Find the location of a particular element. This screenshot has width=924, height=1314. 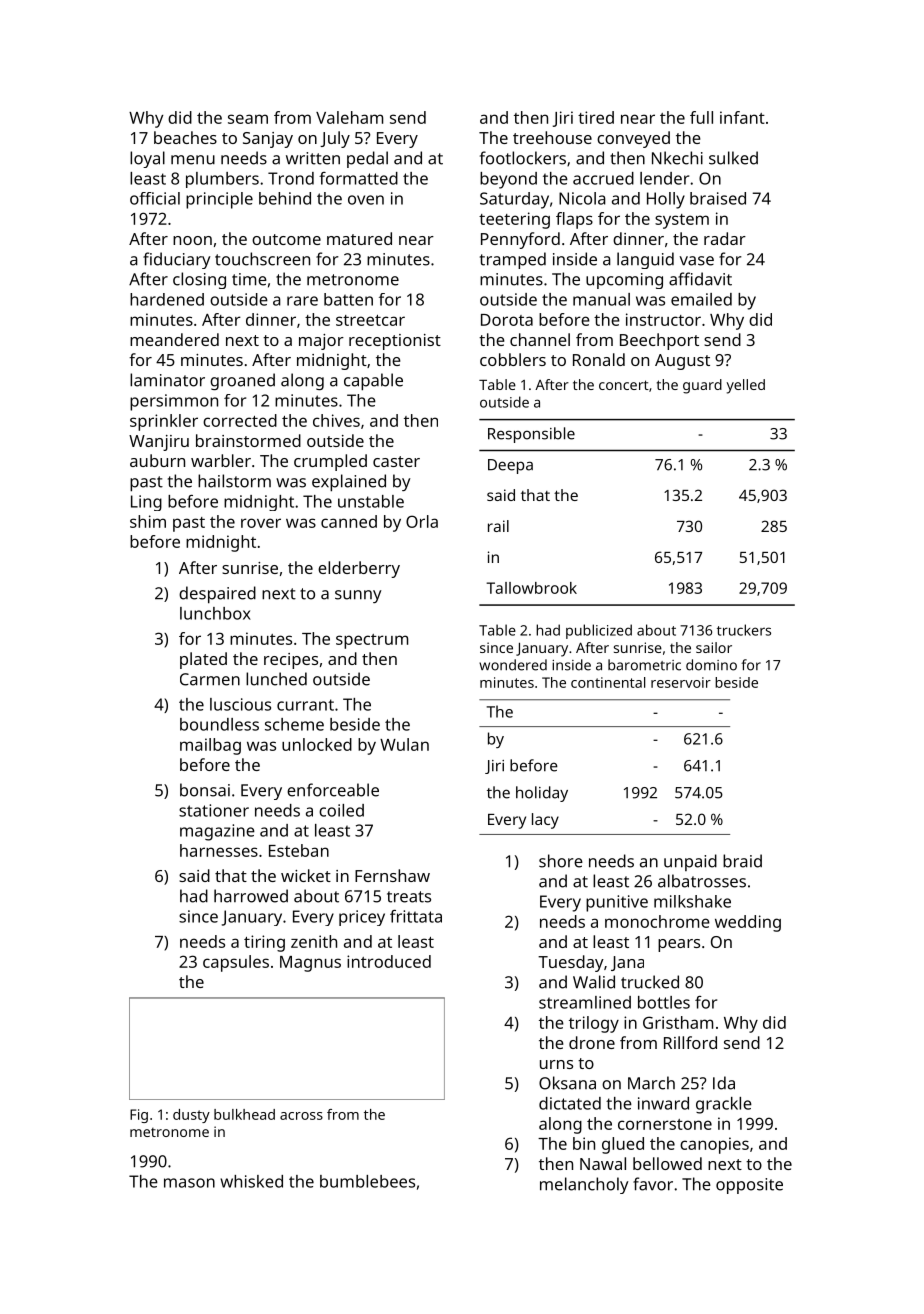

Tallowbrook is located at coordinates (531, 588).
